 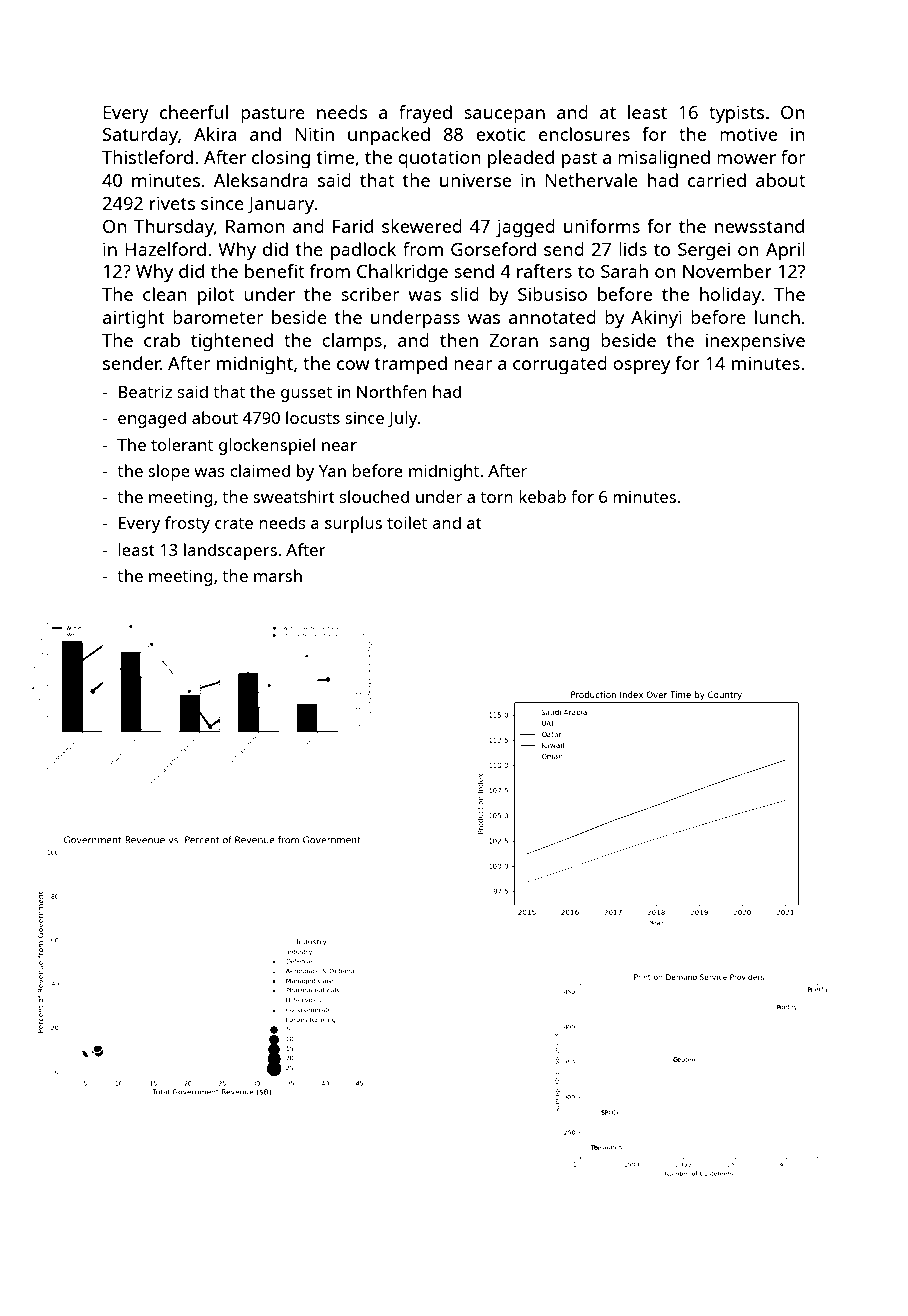 I want to click on clamps, so click(x=352, y=342).
